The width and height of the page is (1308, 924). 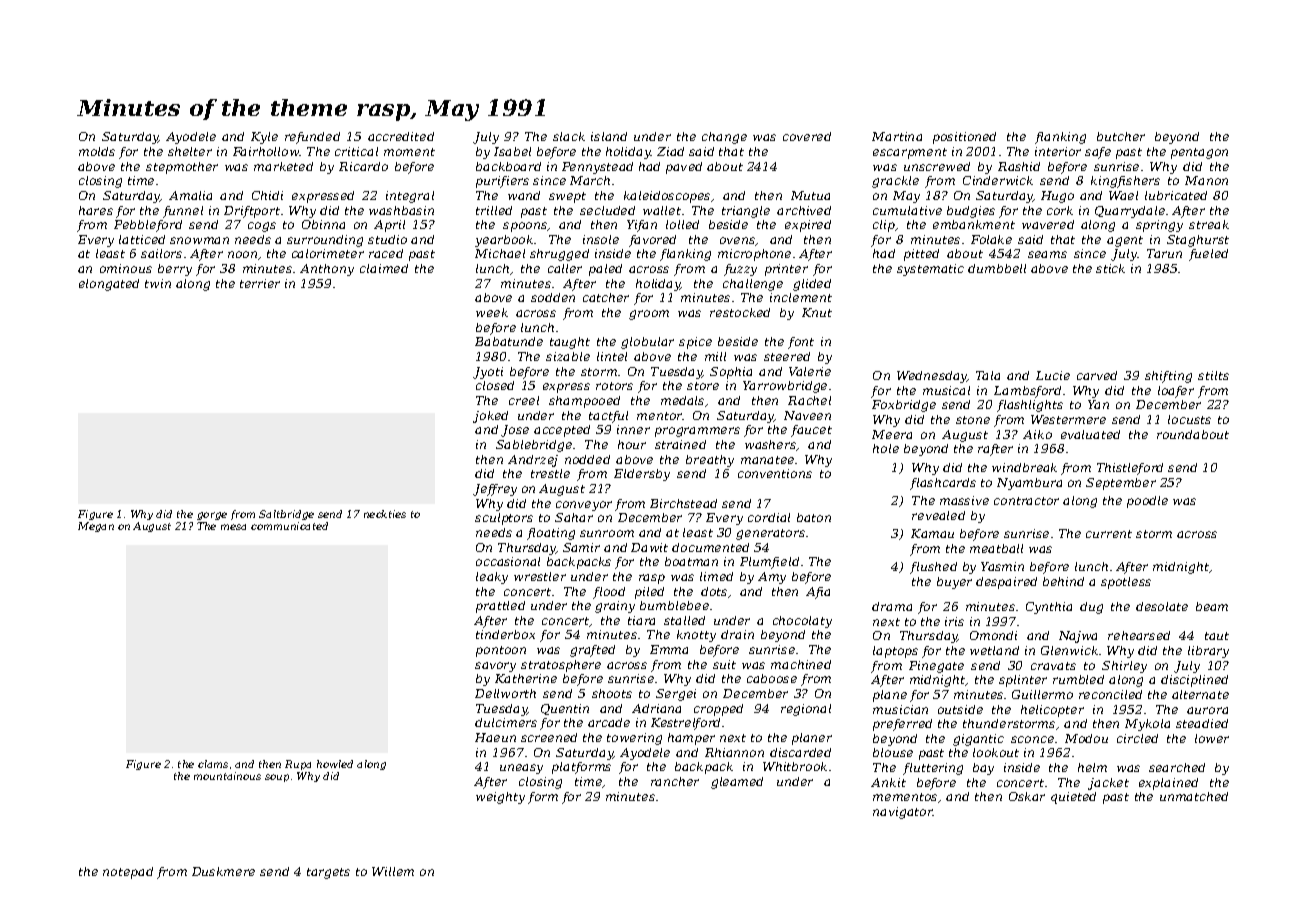 I want to click on Afia, so click(x=818, y=593).
